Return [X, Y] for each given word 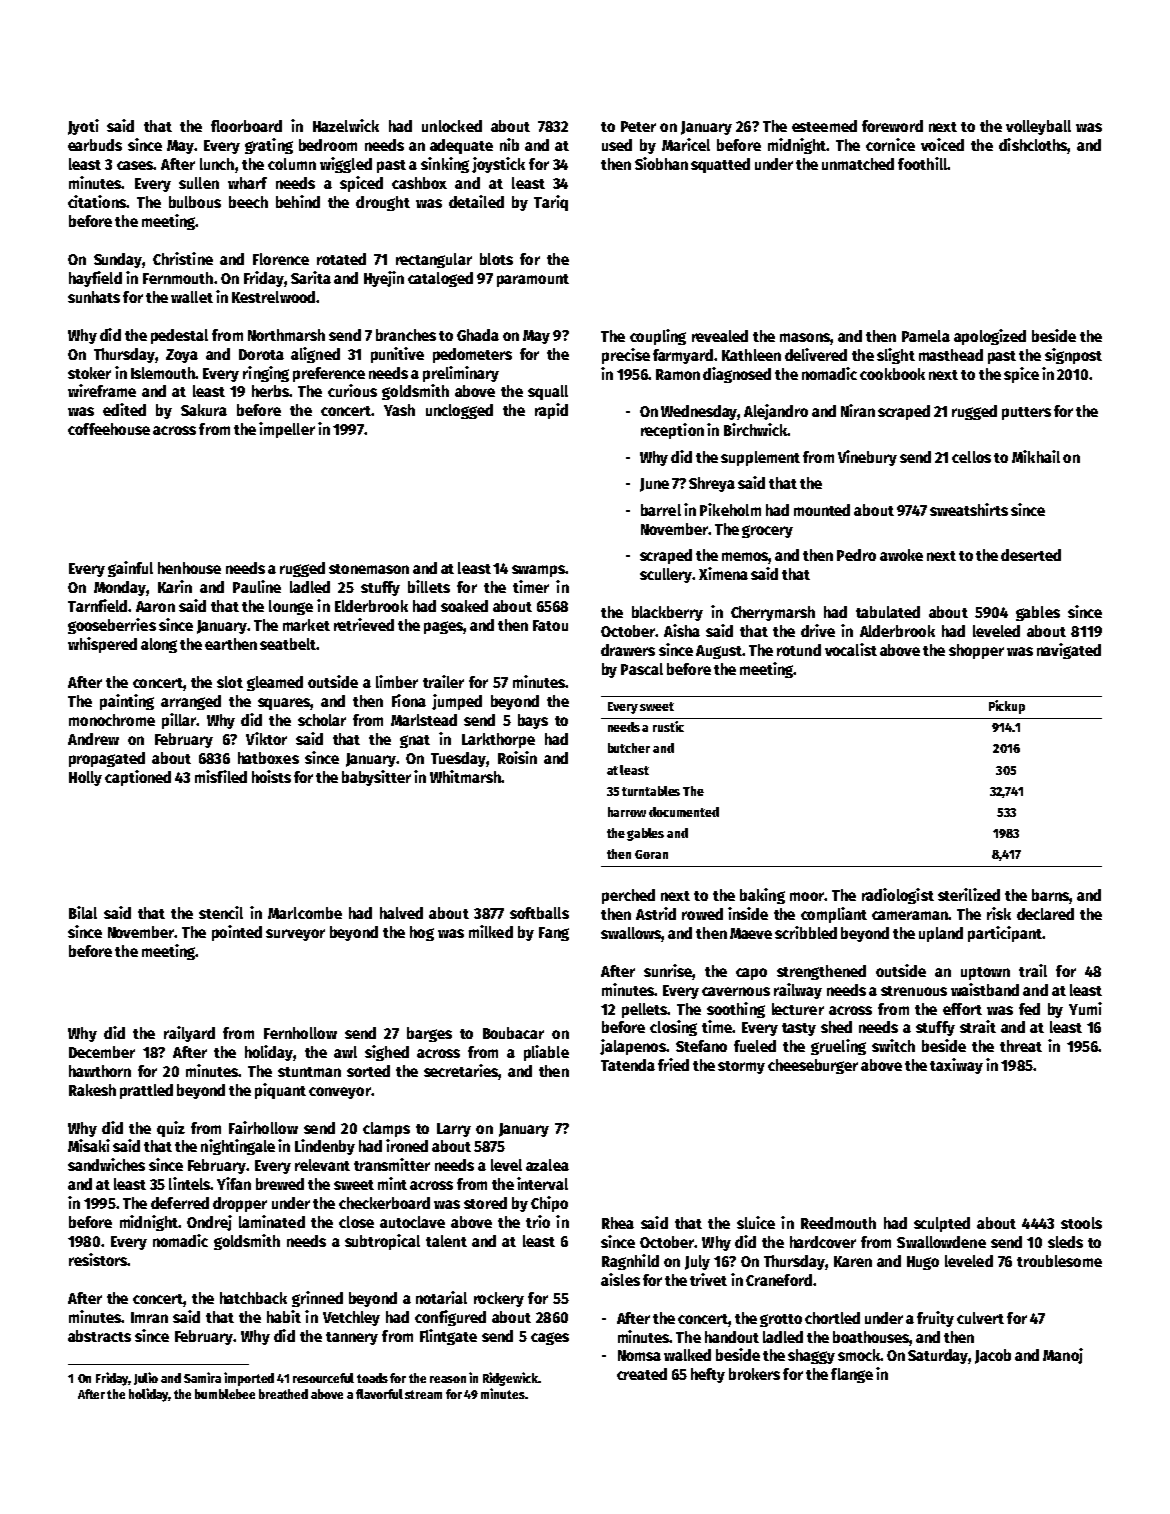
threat [1021, 1046]
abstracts [99, 1336]
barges [429, 1034]
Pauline [257, 586]
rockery [499, 1299]
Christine [183, 258]
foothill [923, 163]
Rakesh [92, 1090]
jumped [457, 702]
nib [509, 144]
